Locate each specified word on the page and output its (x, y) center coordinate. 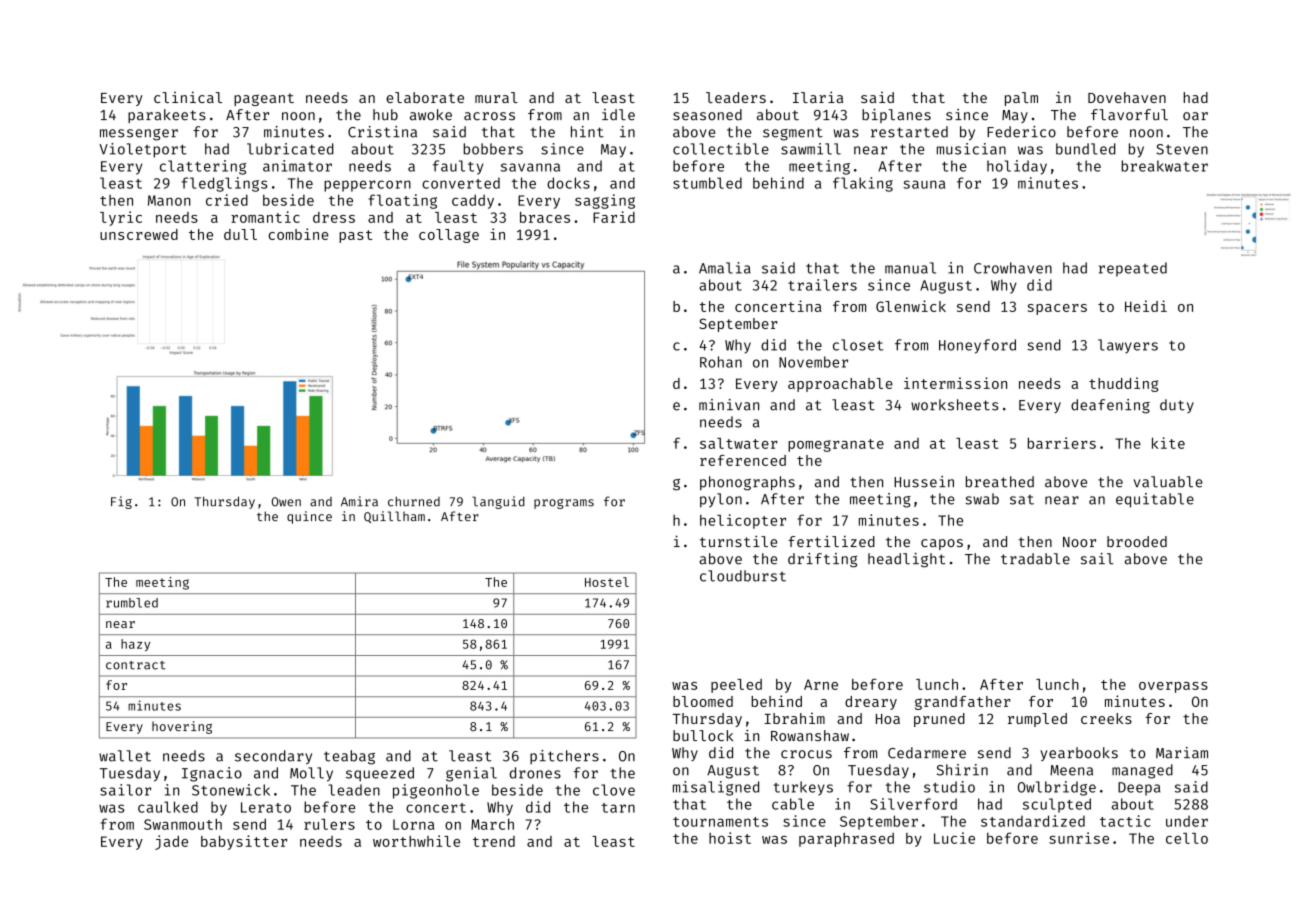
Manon (169, 200)
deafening (1110, 406)
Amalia (725, 268)
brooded (1137, 541)
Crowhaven (1013, 268)
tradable (1035, 559)
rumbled (132, 603)
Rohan (721, 362)
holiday (1017, 167)
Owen (286, 502)
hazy (135, 645)
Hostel (607, 582)
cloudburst (743, 576)
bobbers (493, 149)
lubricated (290, 149)
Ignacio (212, 774)
